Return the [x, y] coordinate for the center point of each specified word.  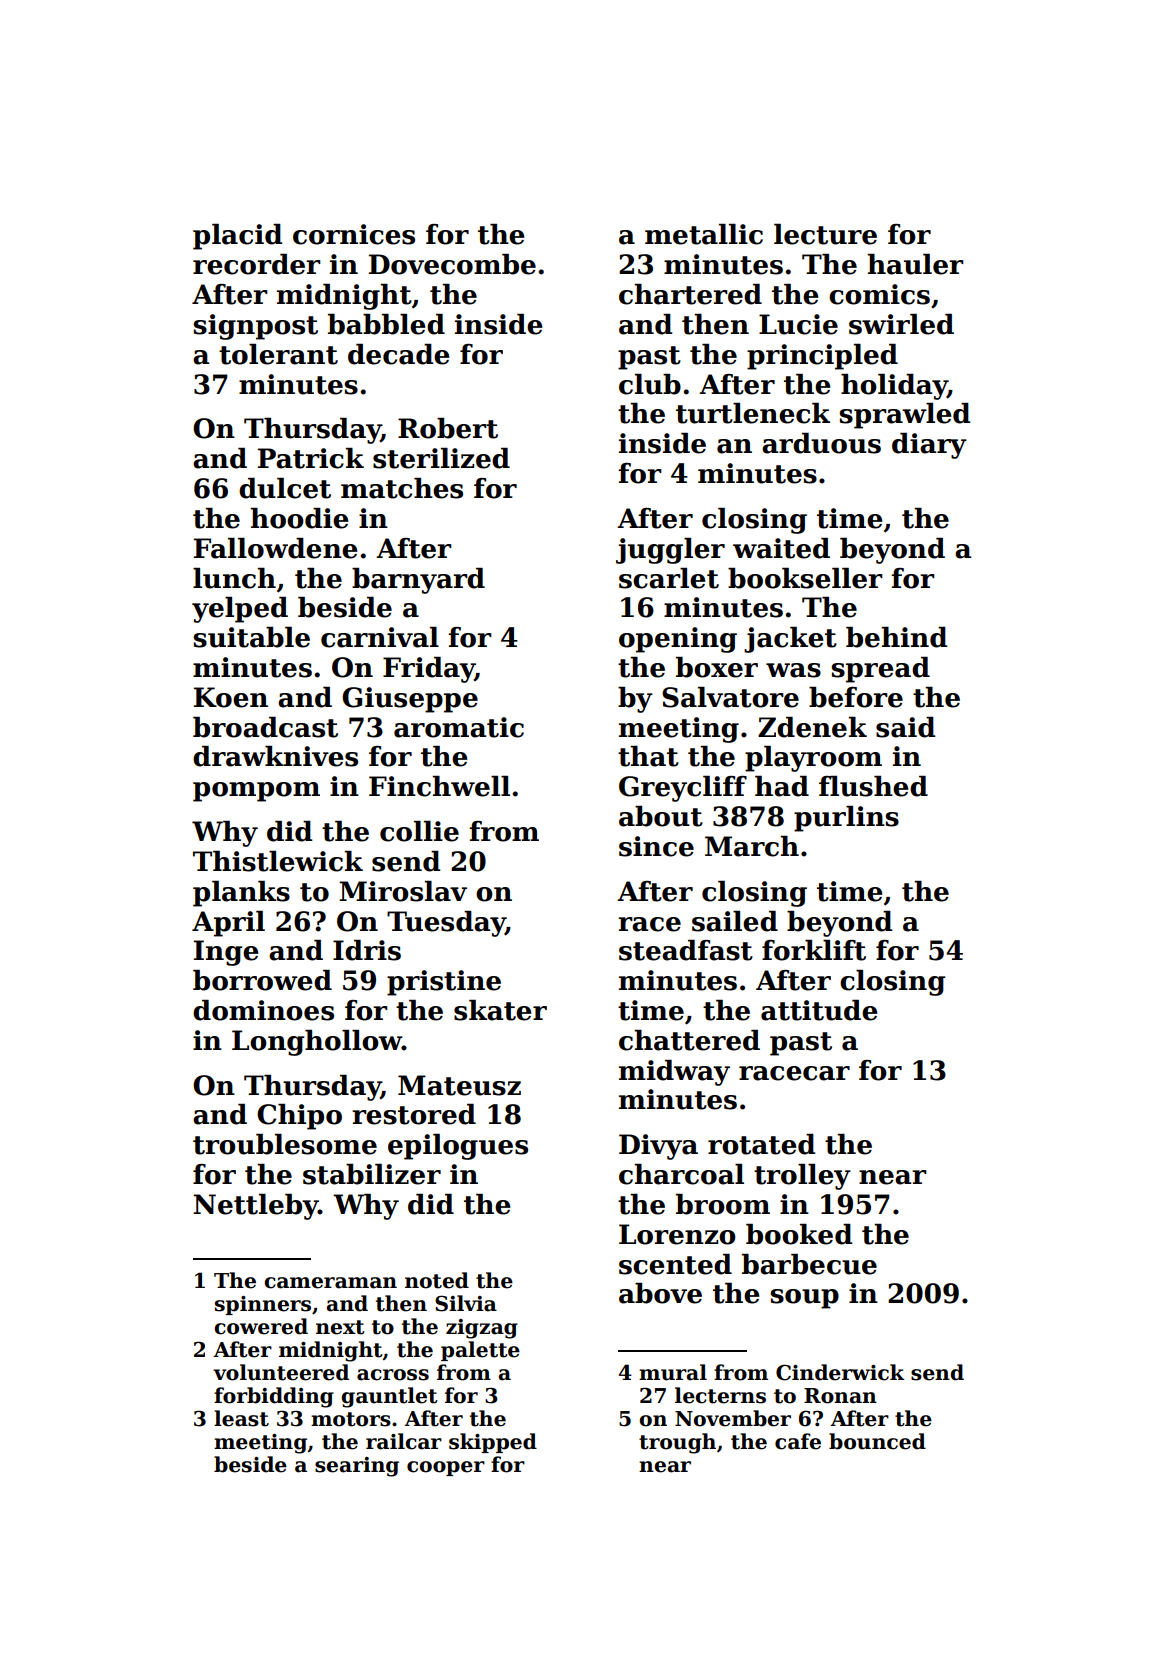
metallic [704, 234]
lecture [825, 234]
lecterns [720, 1395]
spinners [263, 1305]
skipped [493, 1443]
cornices [354, 234]
